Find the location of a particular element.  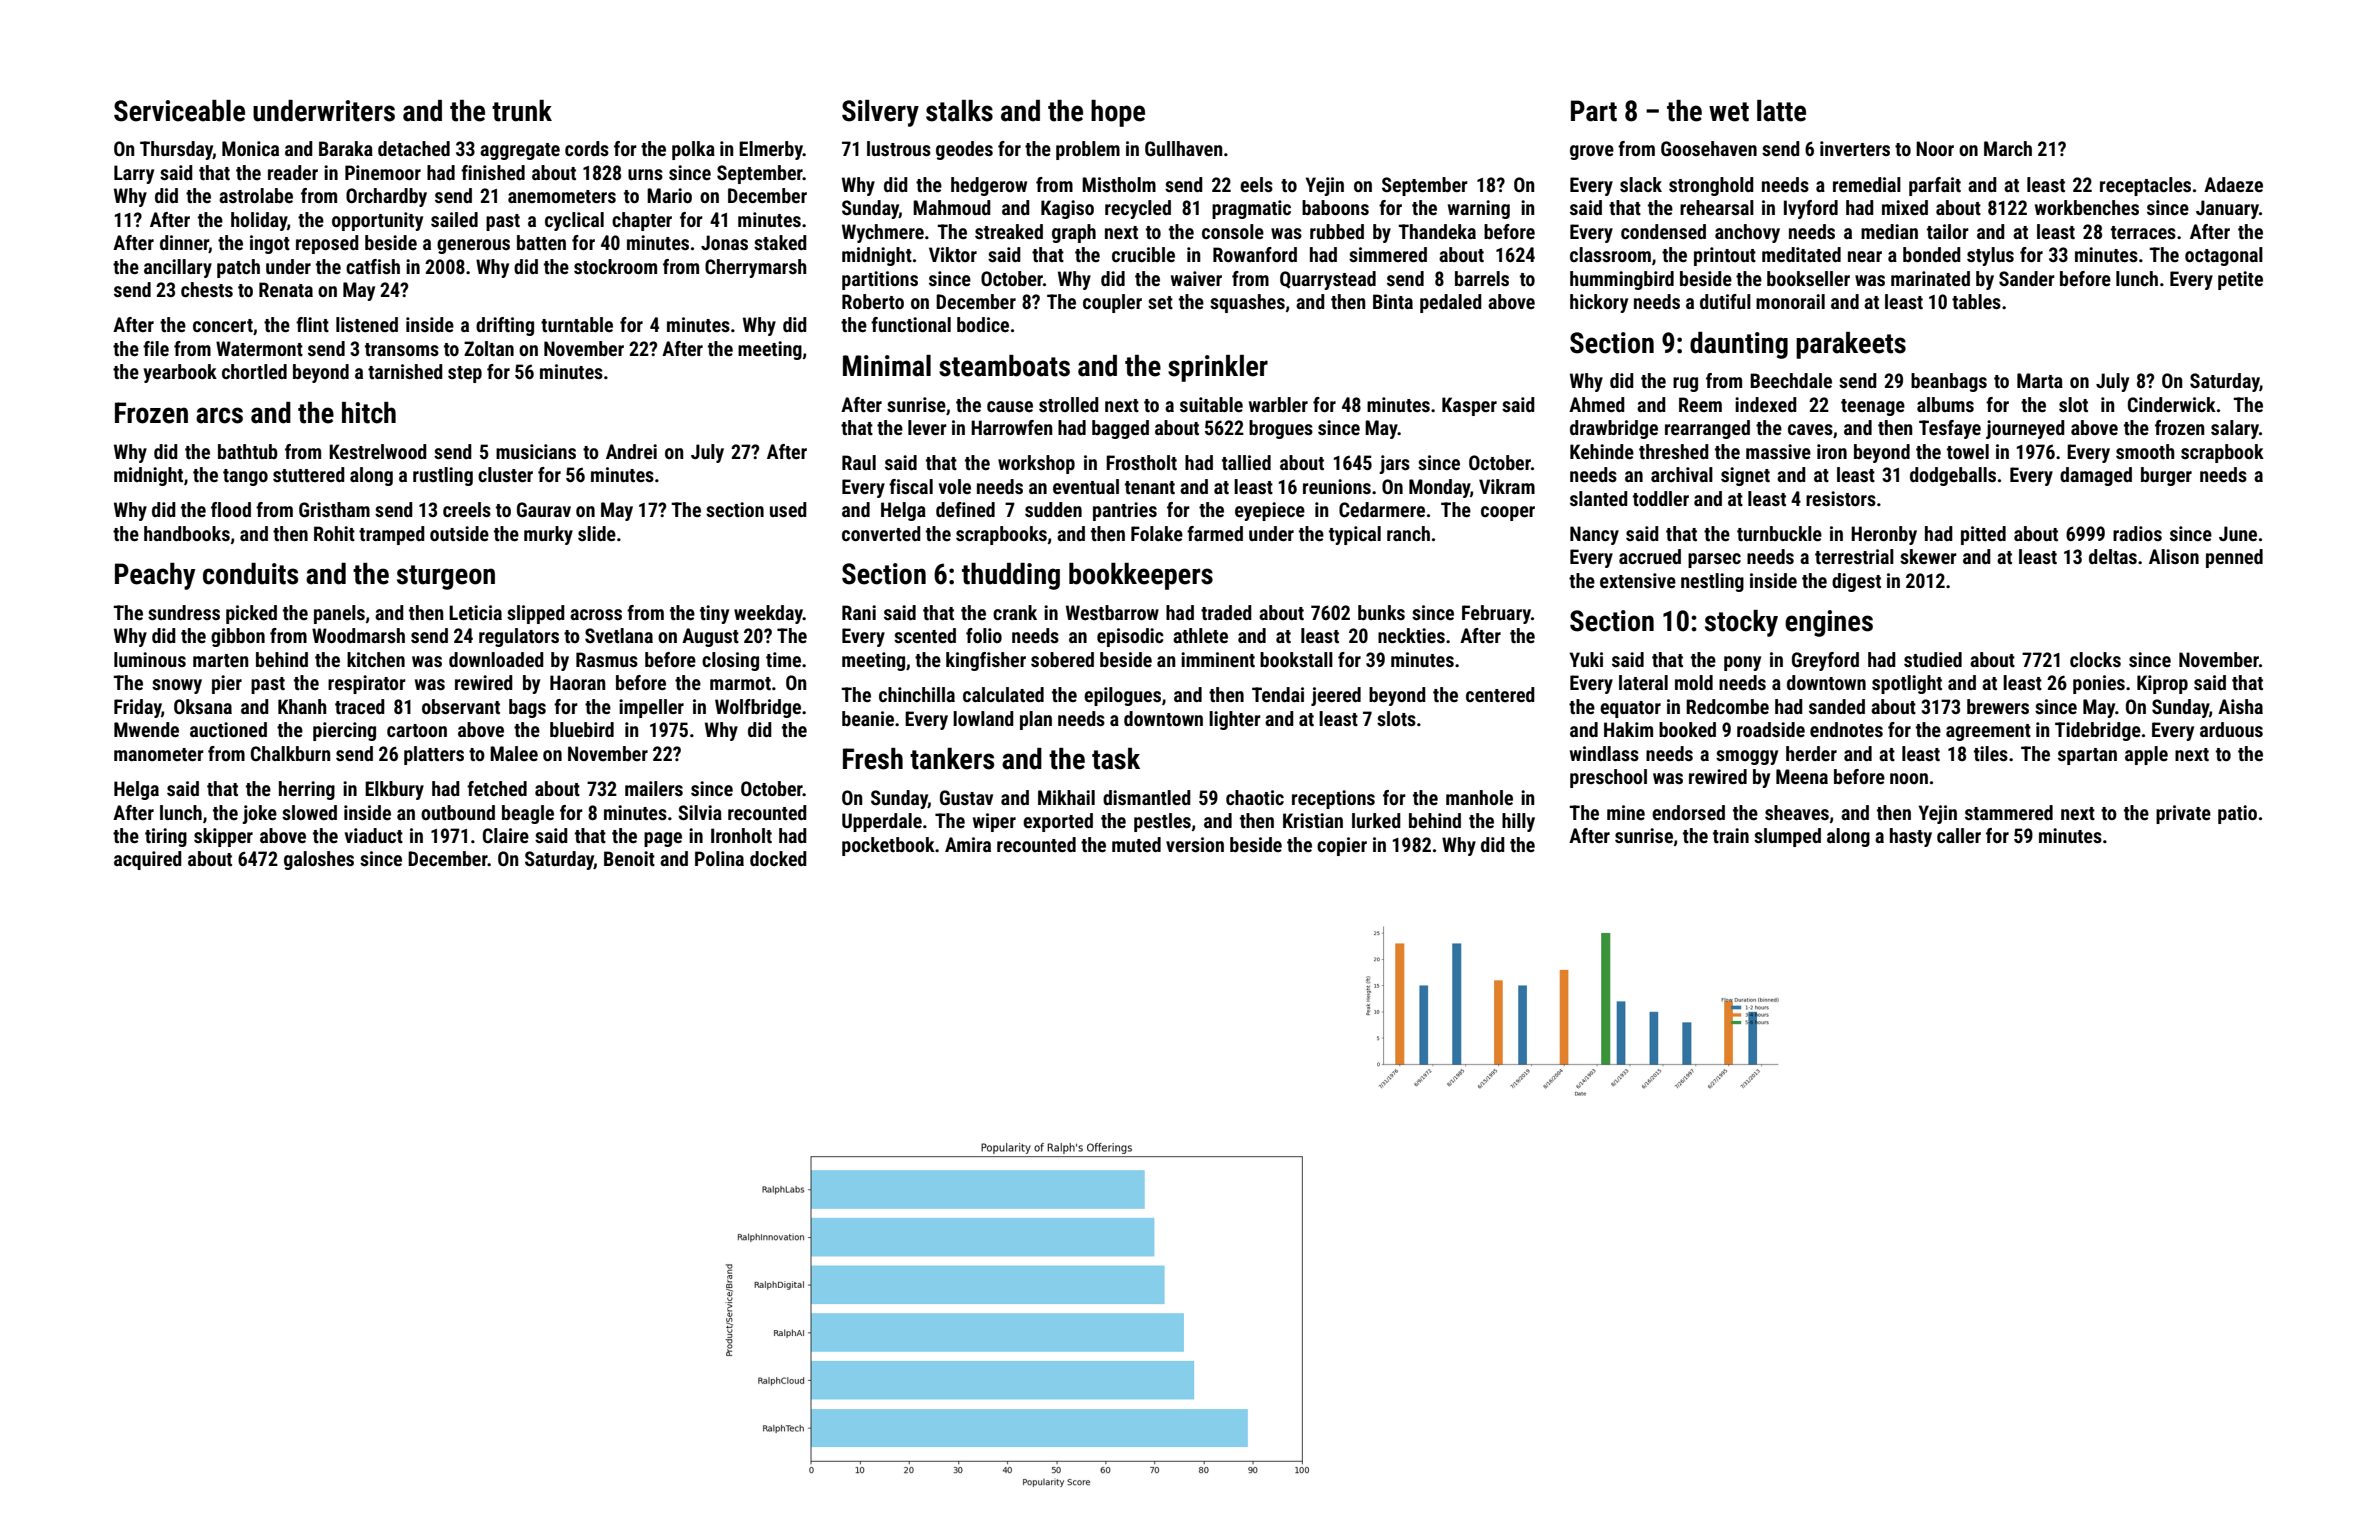

noon is located at coordinates (1909, 778).
